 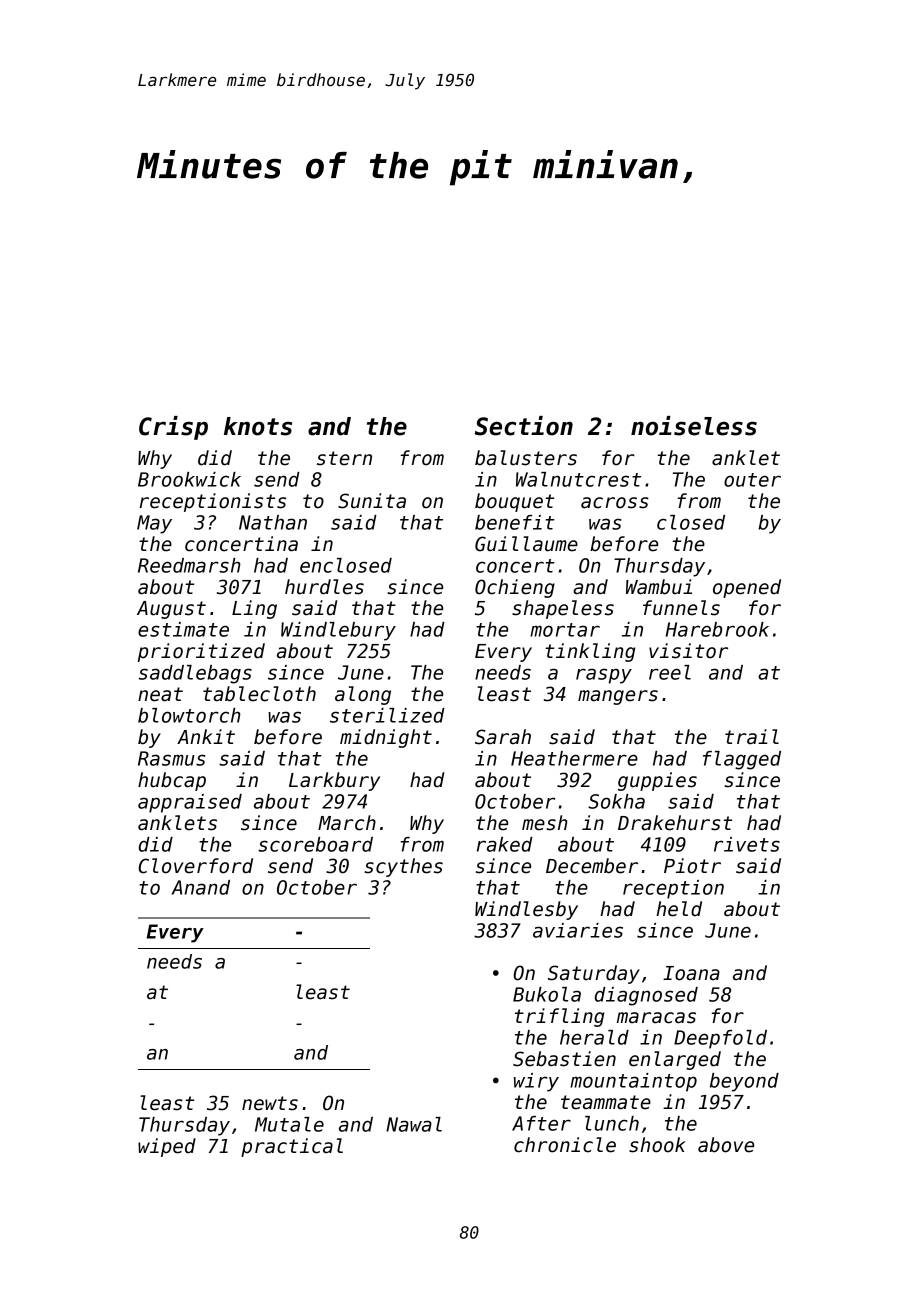 What do you see at coordinates (189, 715) in the screenshot?
I see `blowtorch` at bounding box center [189, 715].
